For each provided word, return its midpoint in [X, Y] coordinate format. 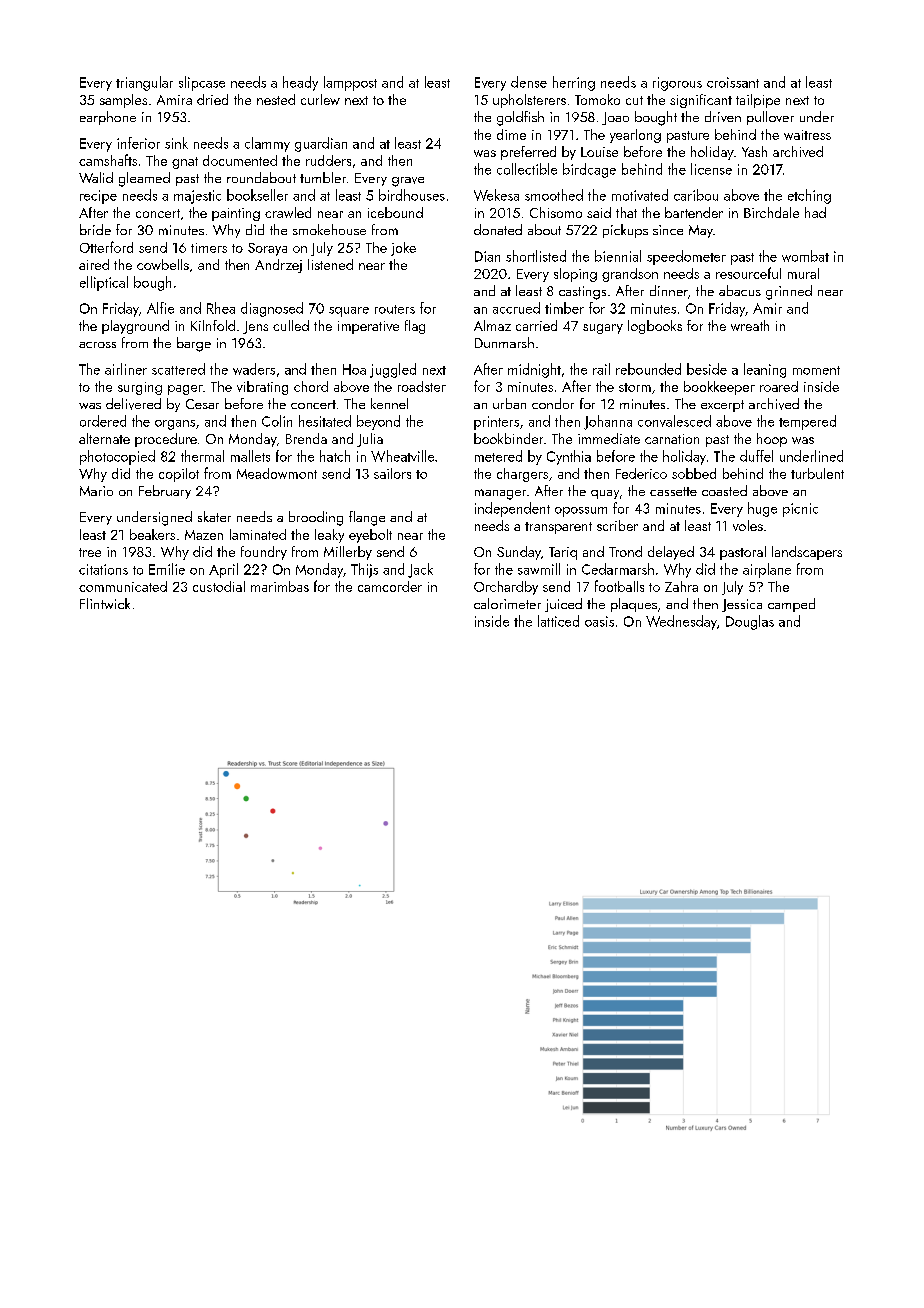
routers [395, 309]
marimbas [280, 586]
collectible [527, 169]
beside [707, 369]
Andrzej [278, 266]
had [815, 212]
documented [240, 160]
